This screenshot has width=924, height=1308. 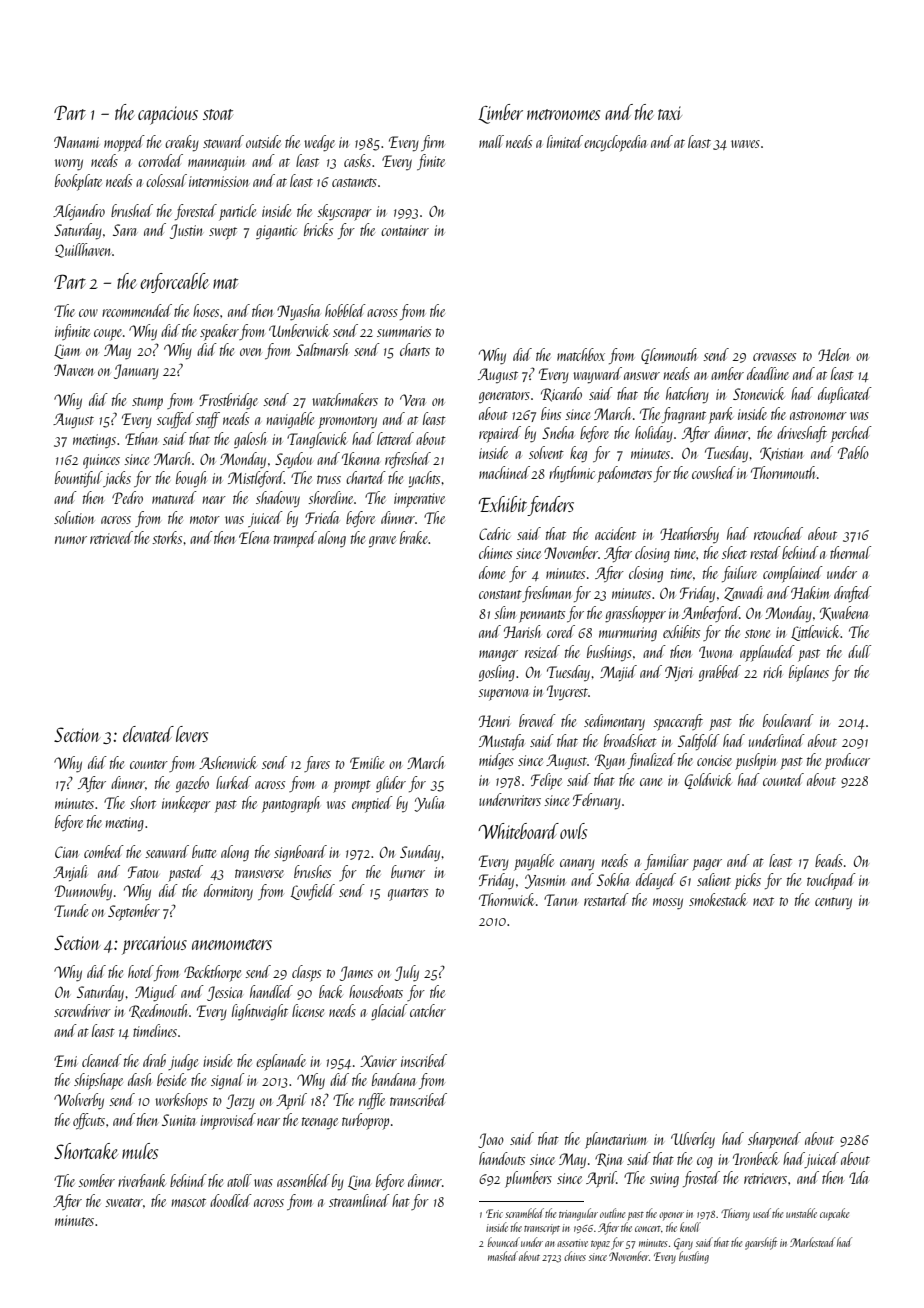 I want to click on hobbled, so click(x=345, y=310).
